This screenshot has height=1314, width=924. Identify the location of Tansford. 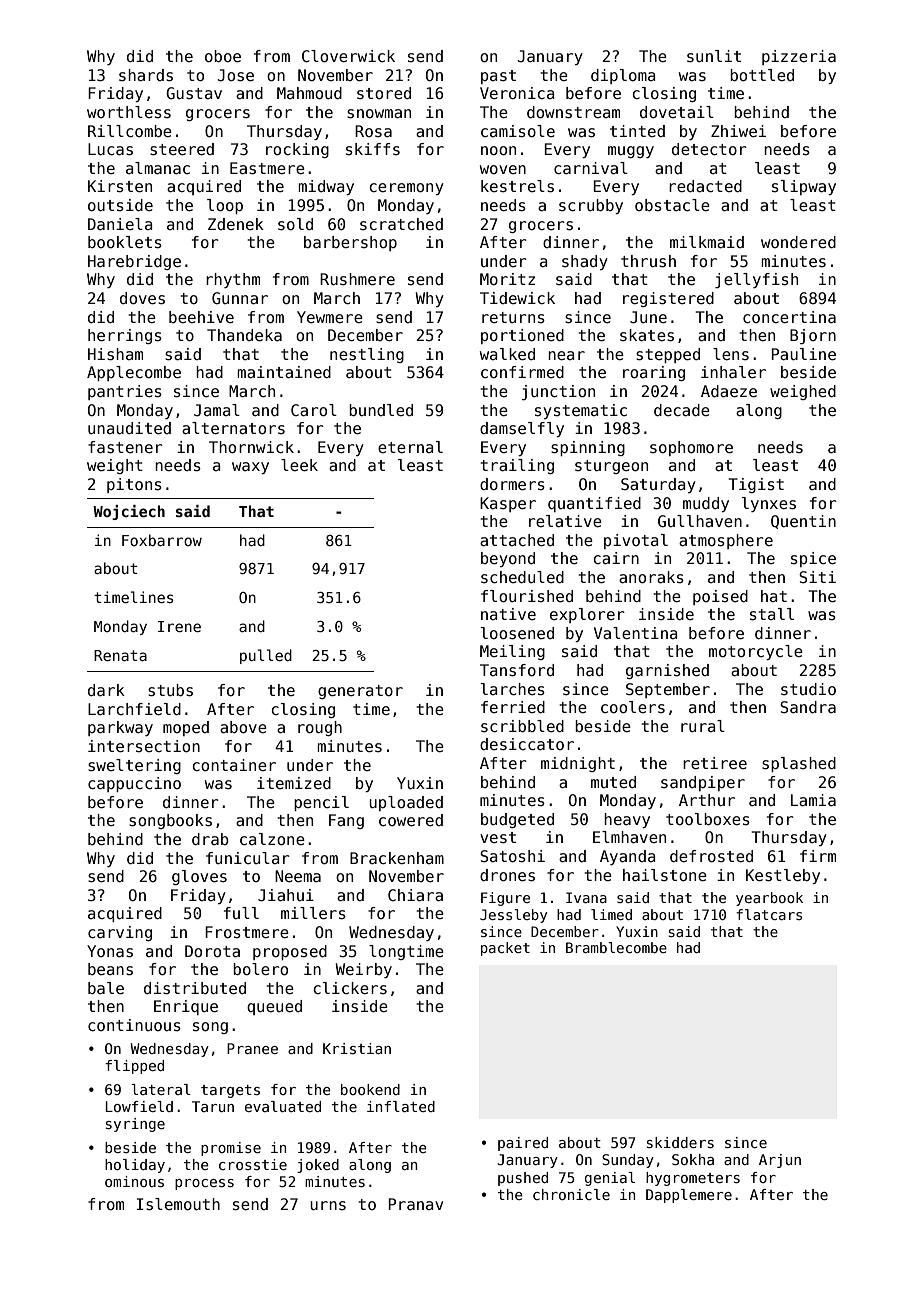
(517, 670).
